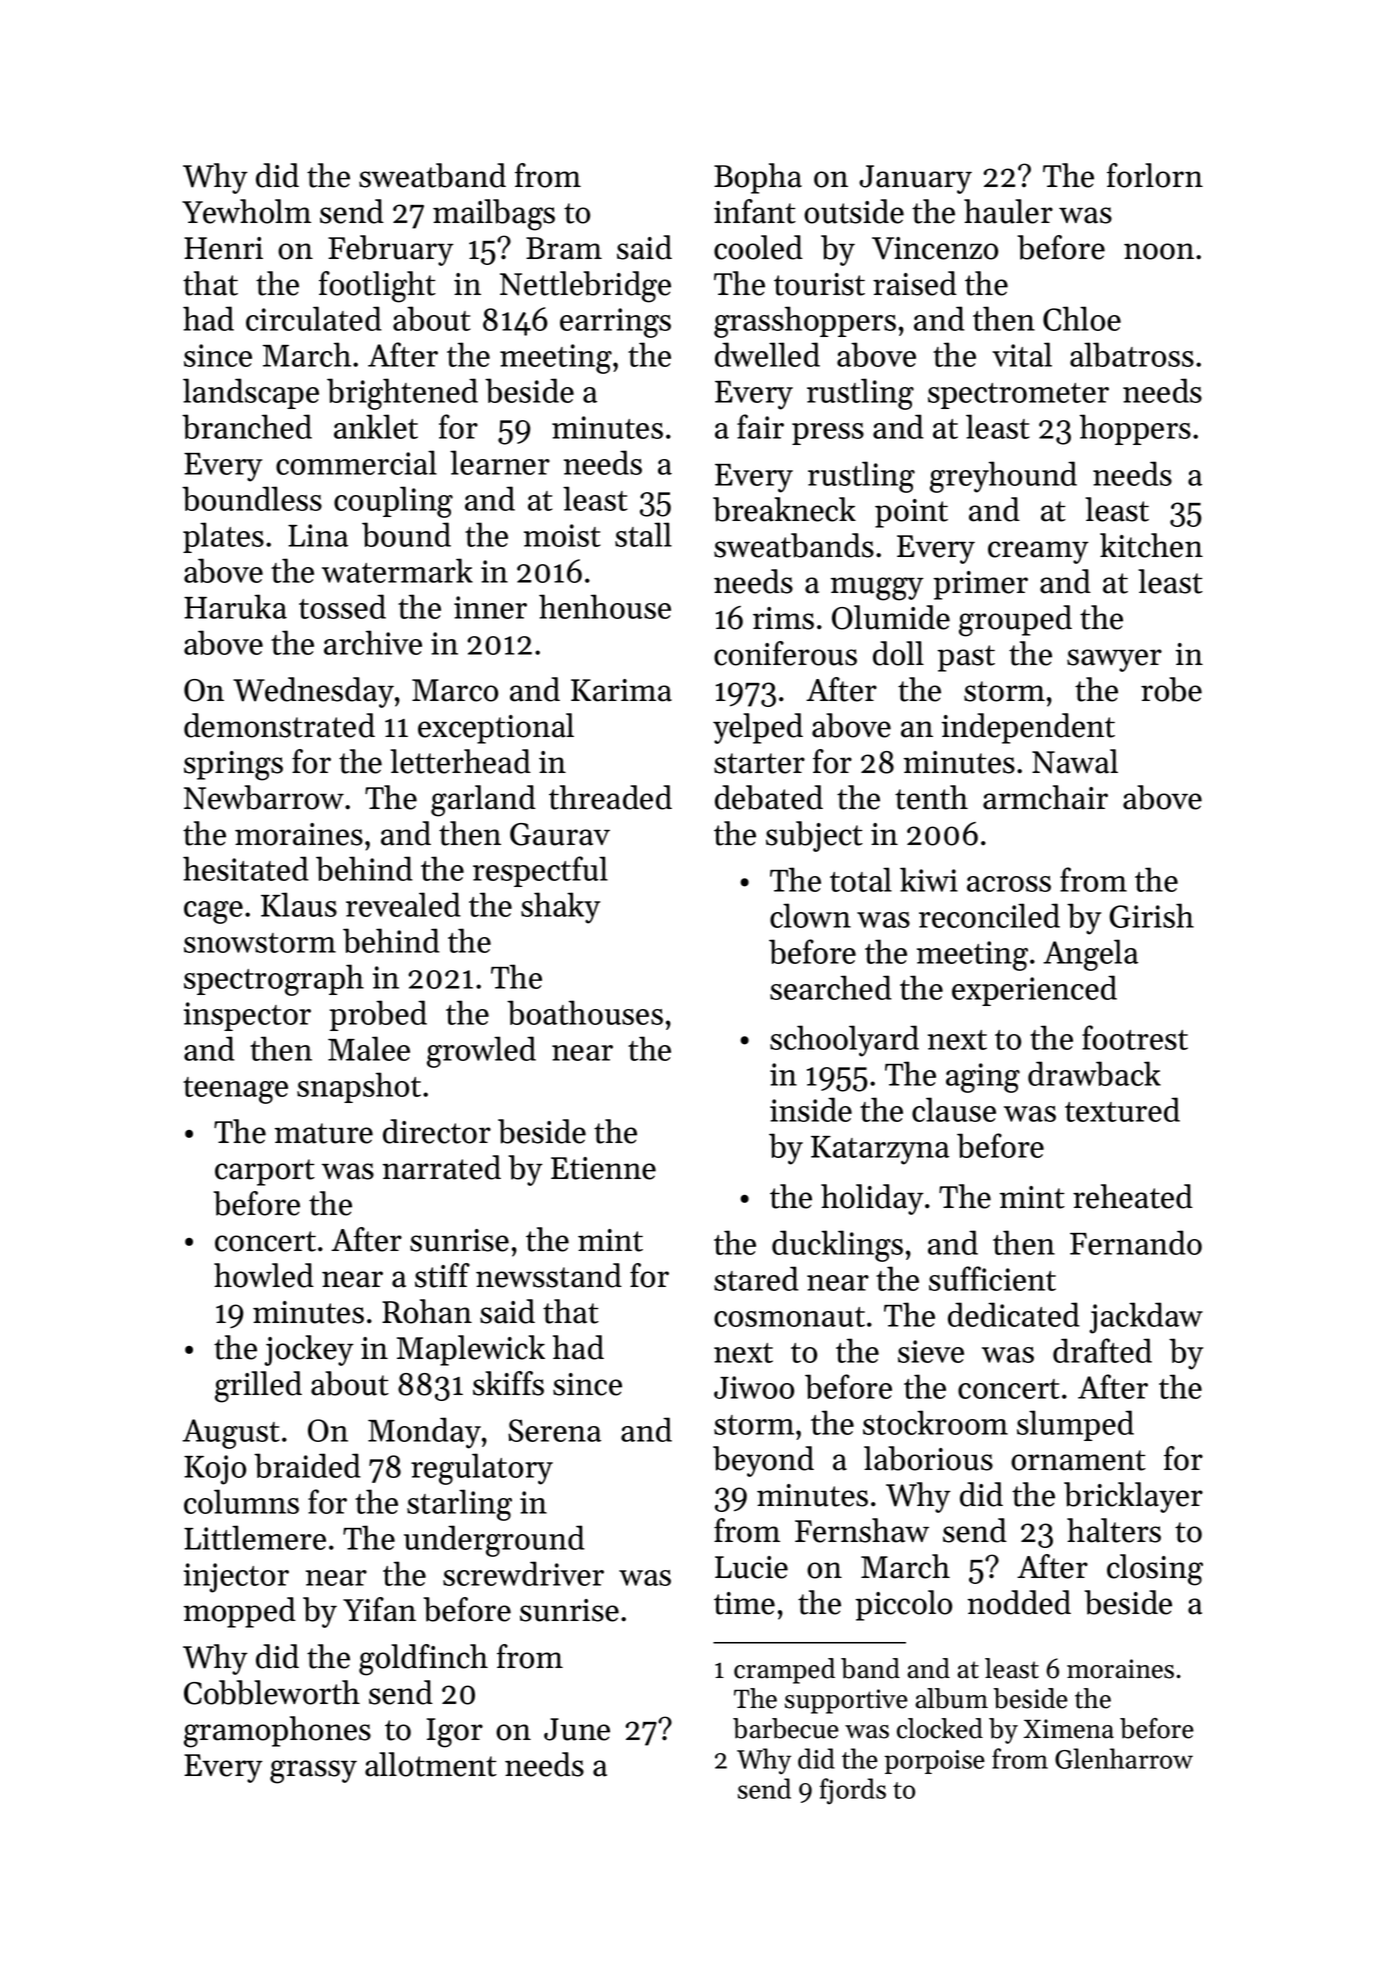 Image resolution: width=1386 pixels, height=1969 pixels. I want to click on Yewholm, so click(246, 211).
